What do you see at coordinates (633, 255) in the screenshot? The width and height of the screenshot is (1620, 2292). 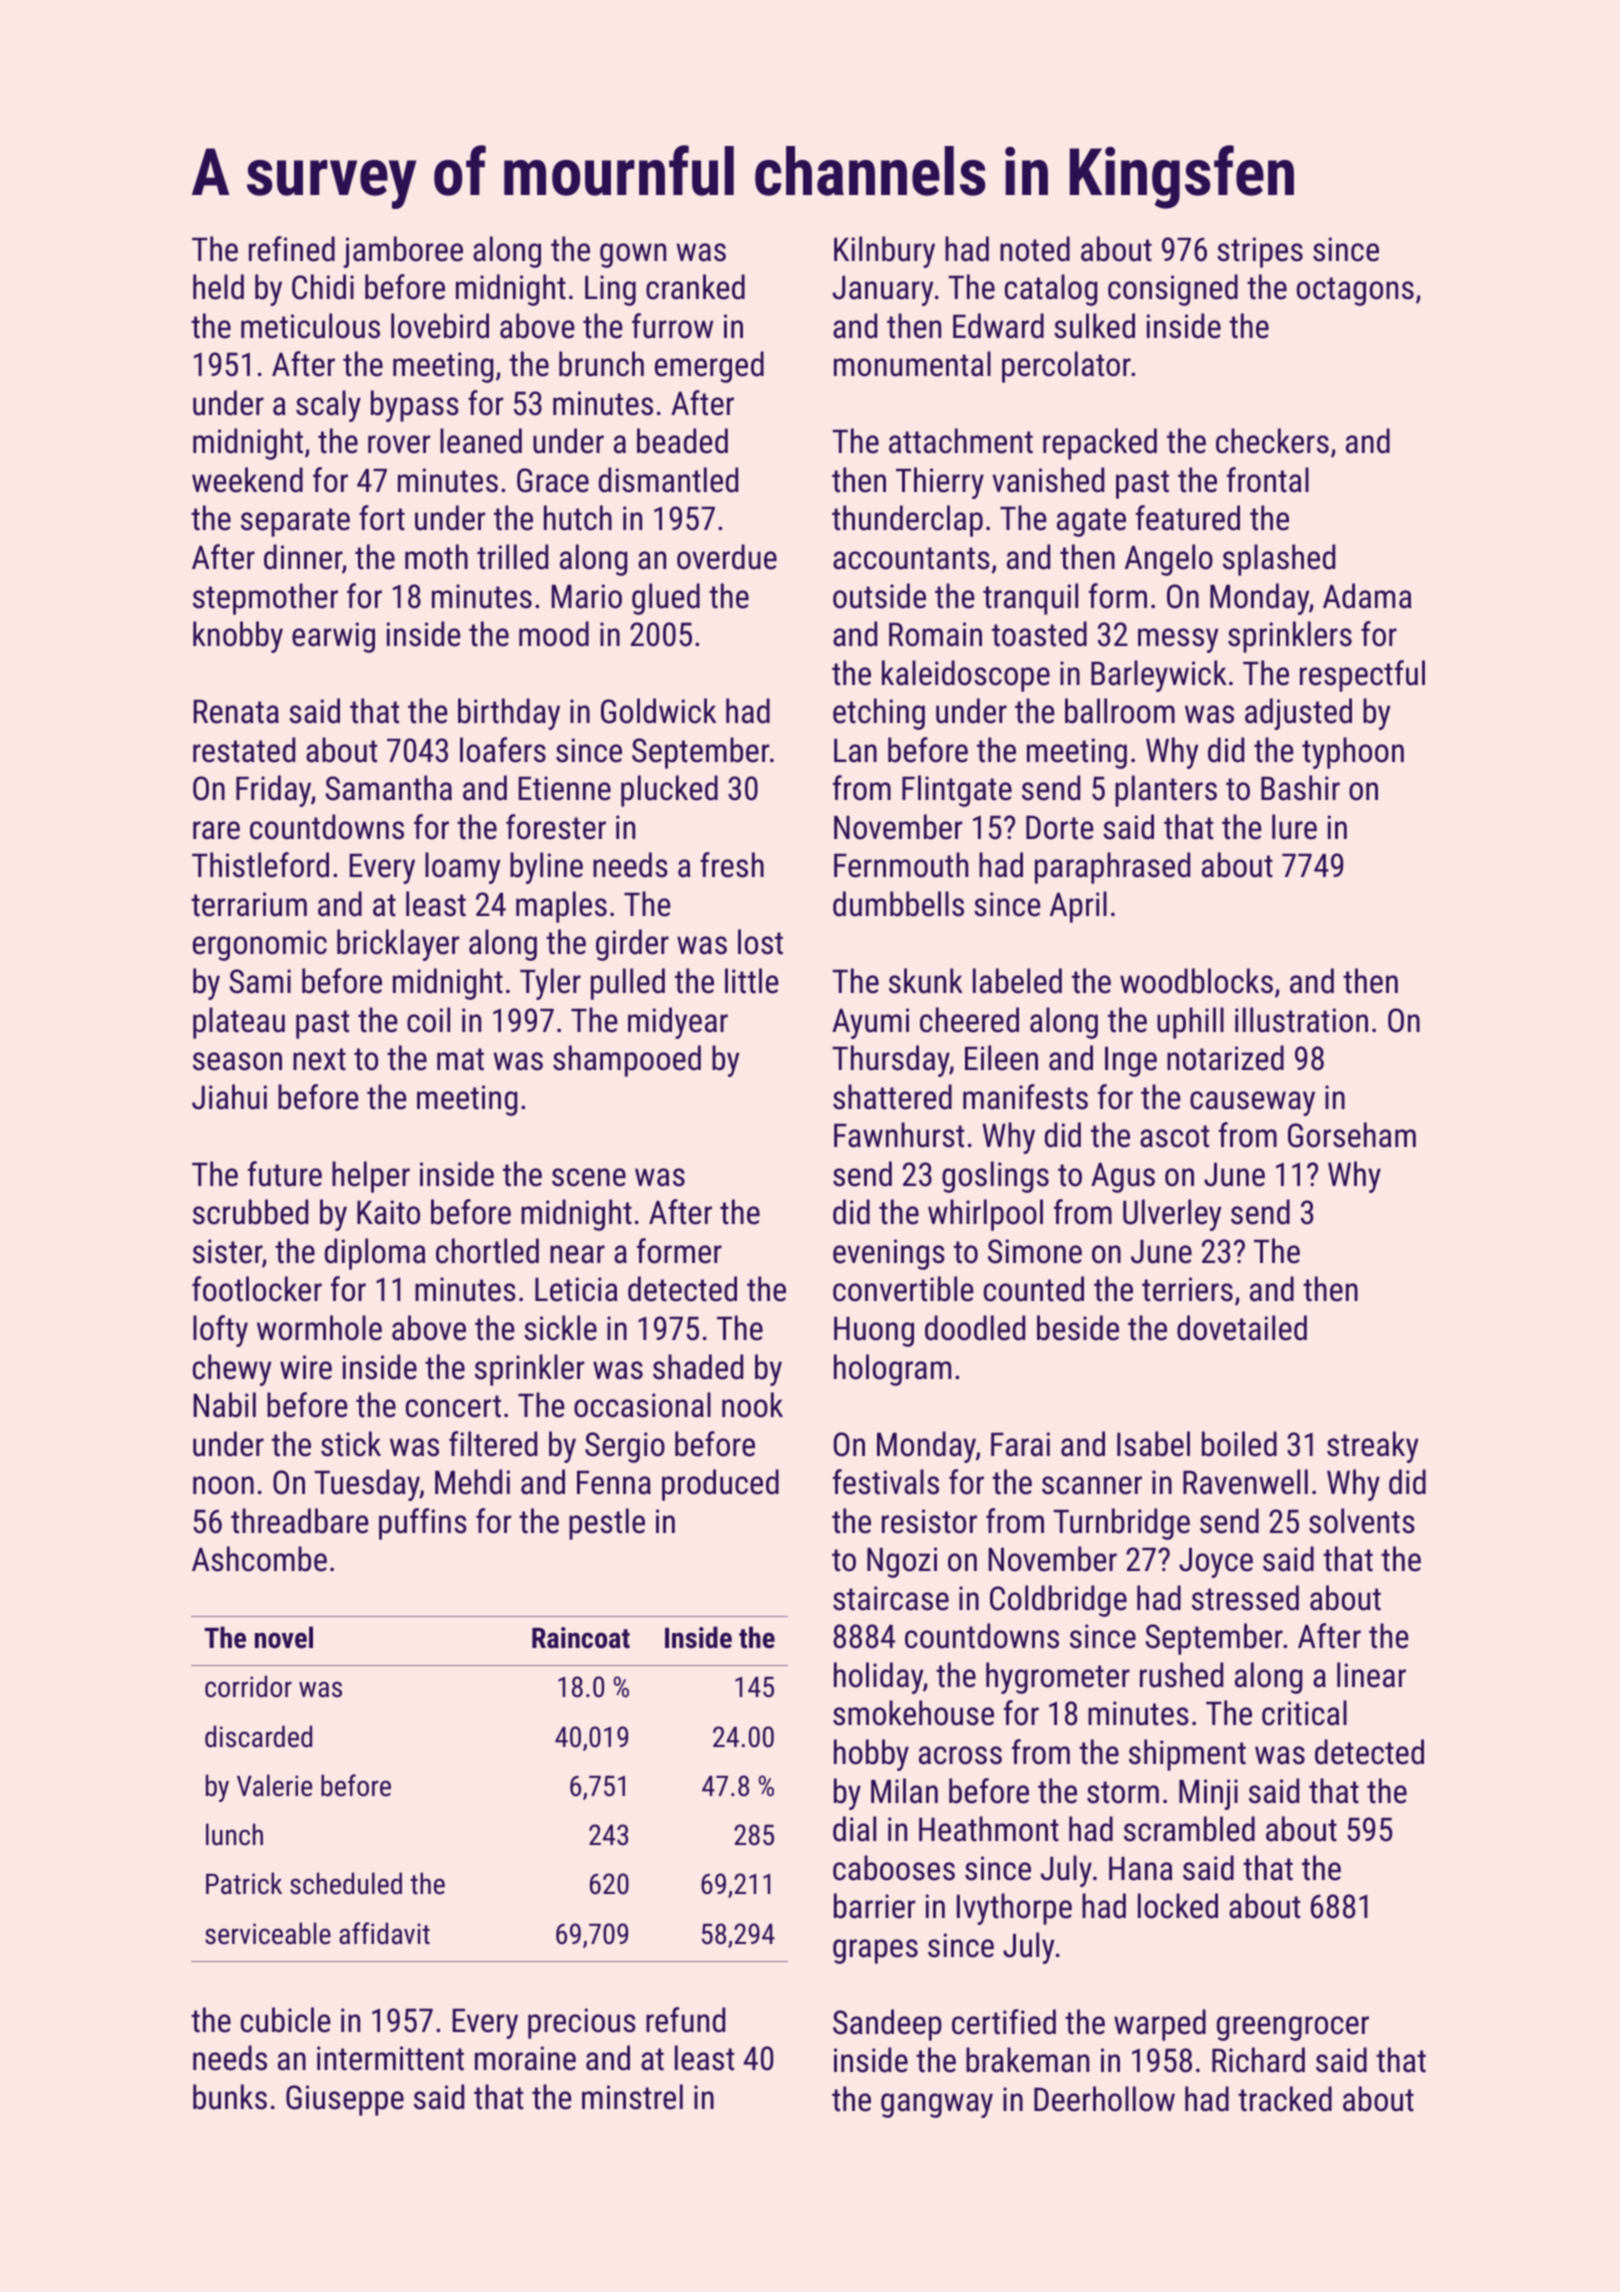 I see `gown` at bounding box center [633, 255].
